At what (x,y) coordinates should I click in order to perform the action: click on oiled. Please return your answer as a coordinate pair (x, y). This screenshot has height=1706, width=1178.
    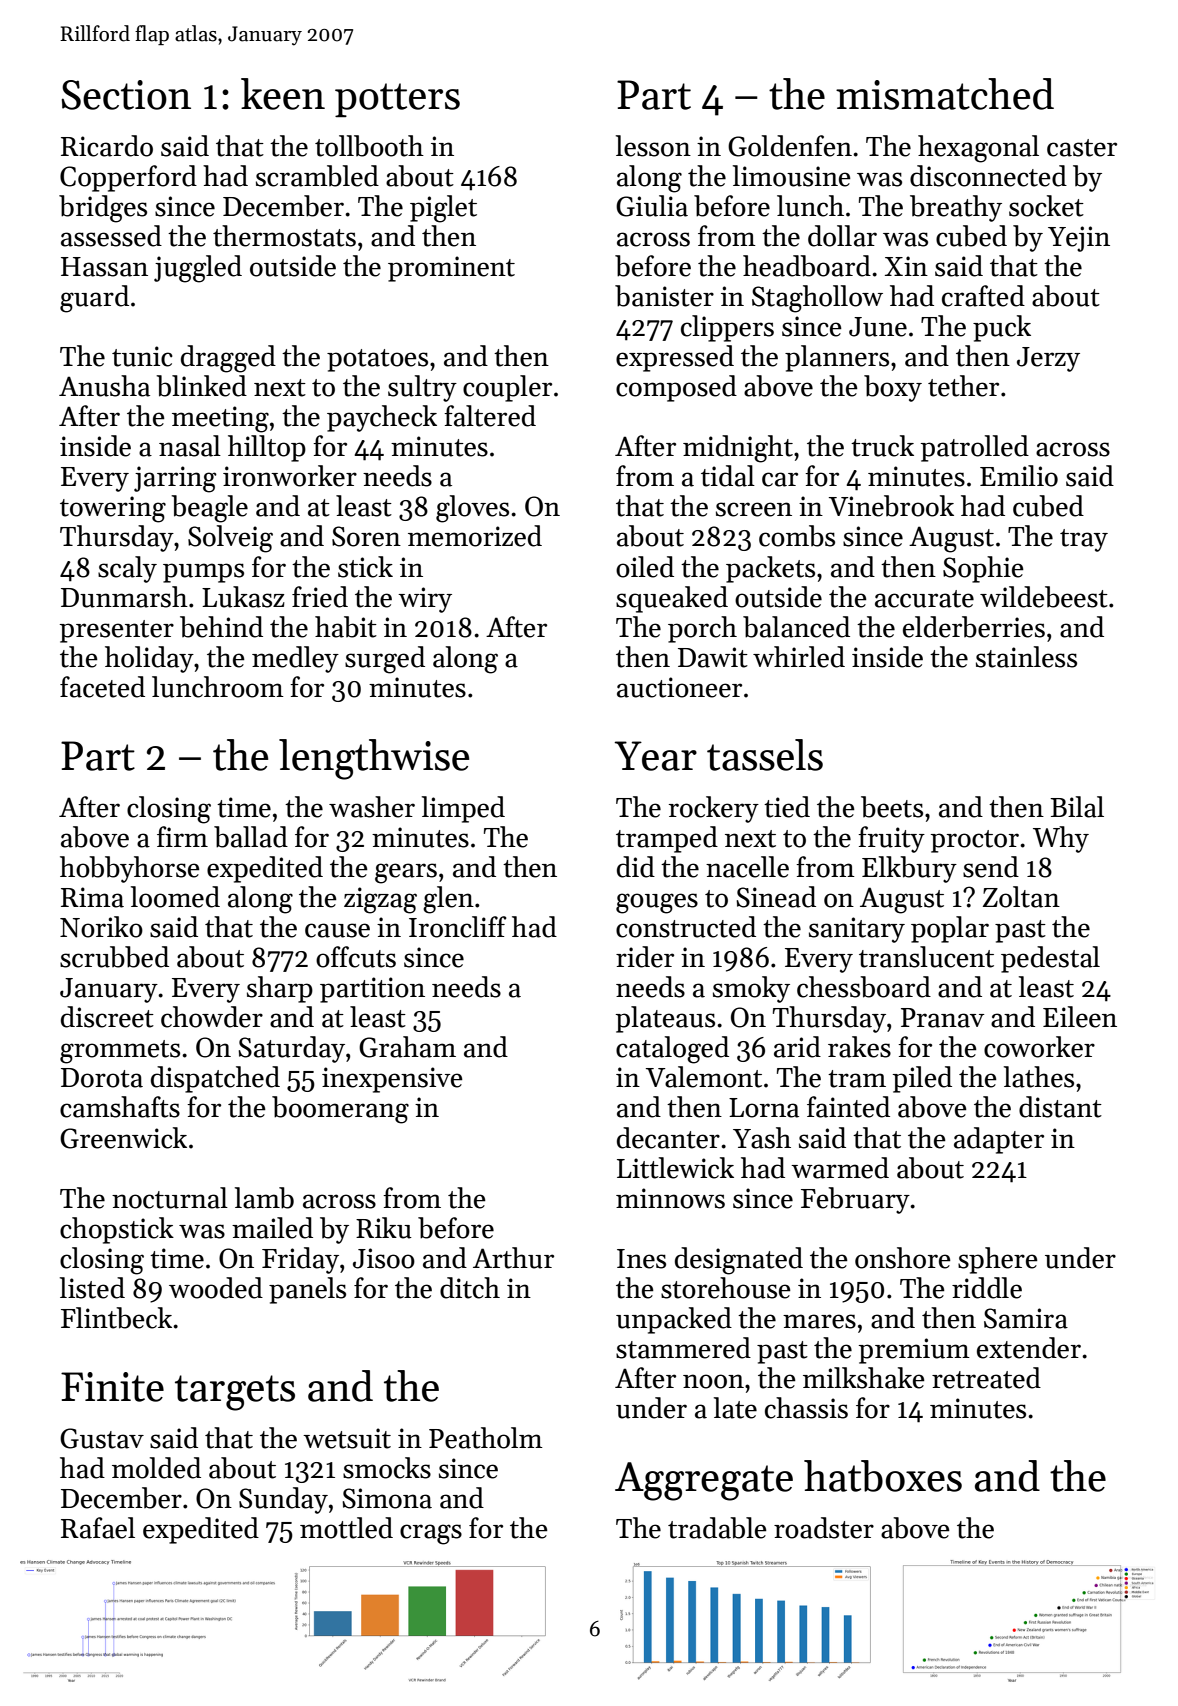
    Looking at the image, I should click on (645, 567).
